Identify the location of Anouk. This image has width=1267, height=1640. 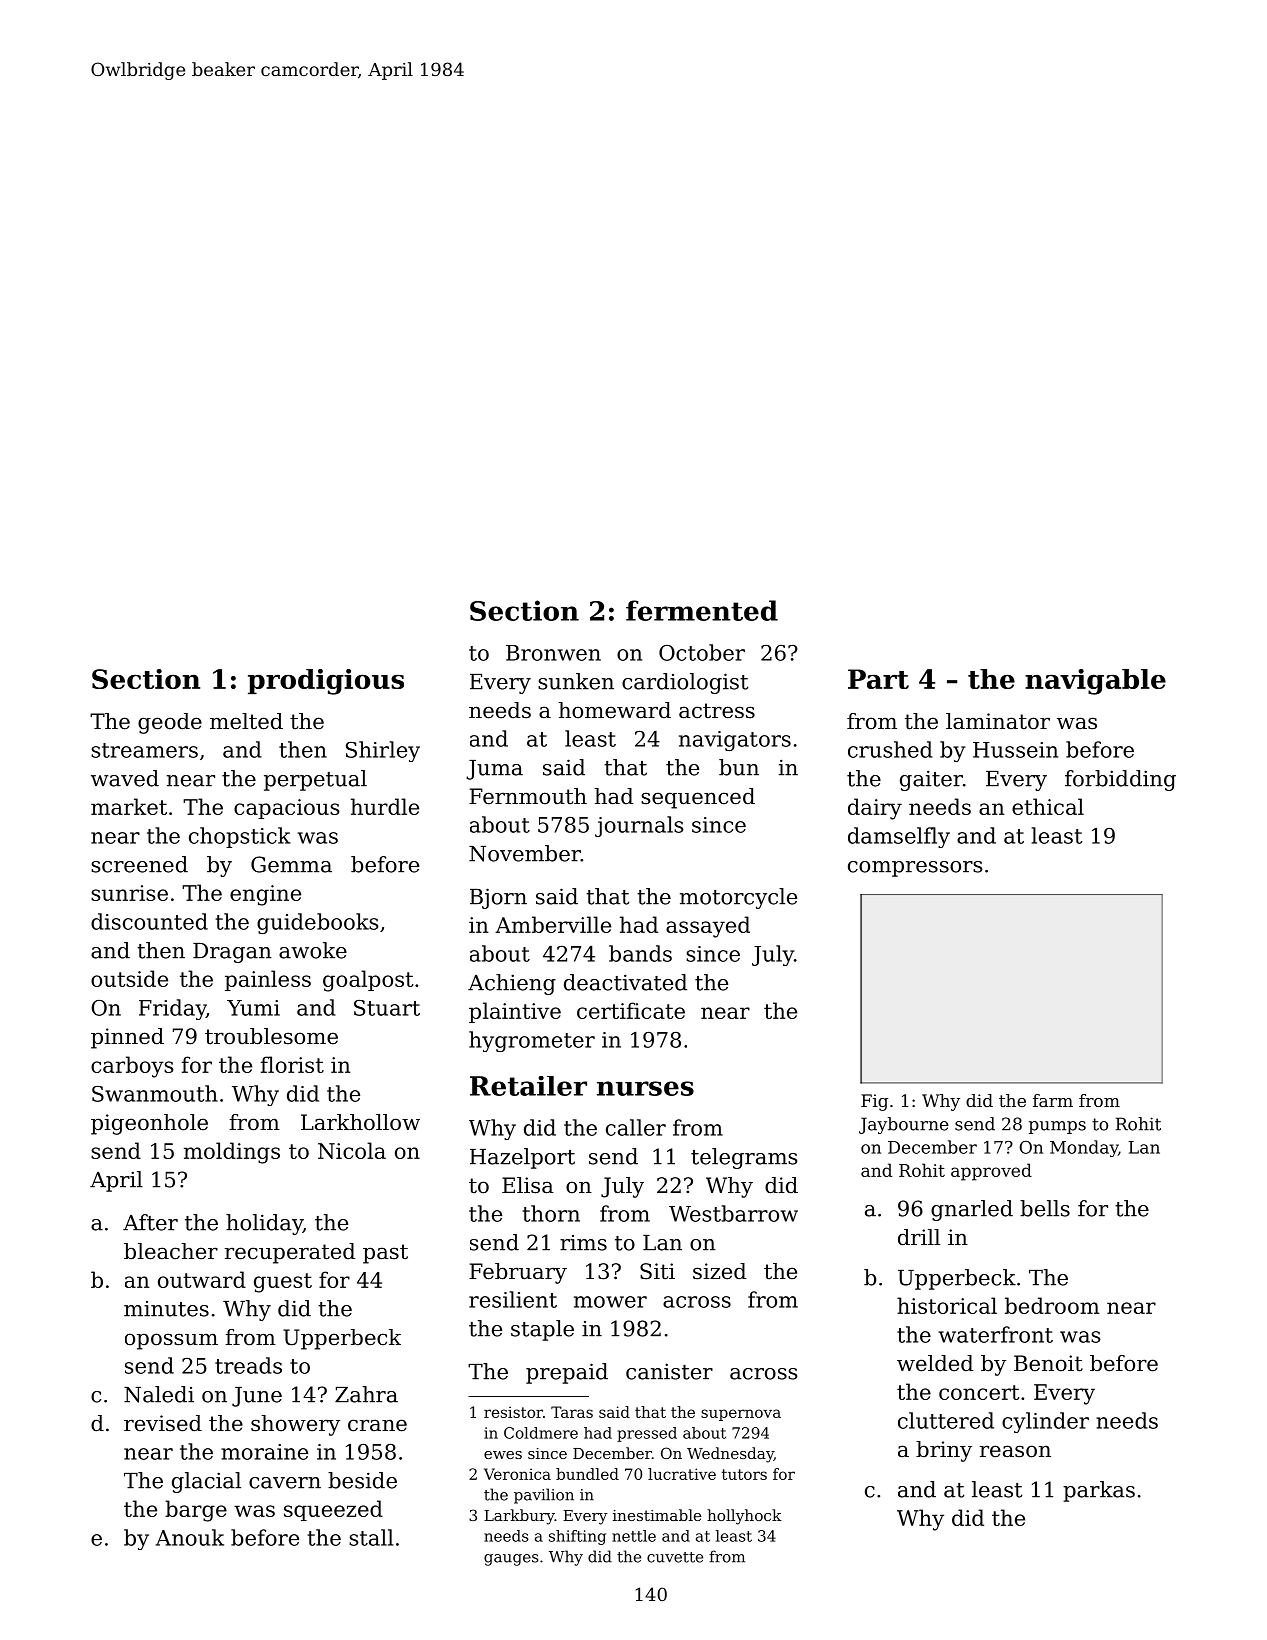
(190, 1537).
